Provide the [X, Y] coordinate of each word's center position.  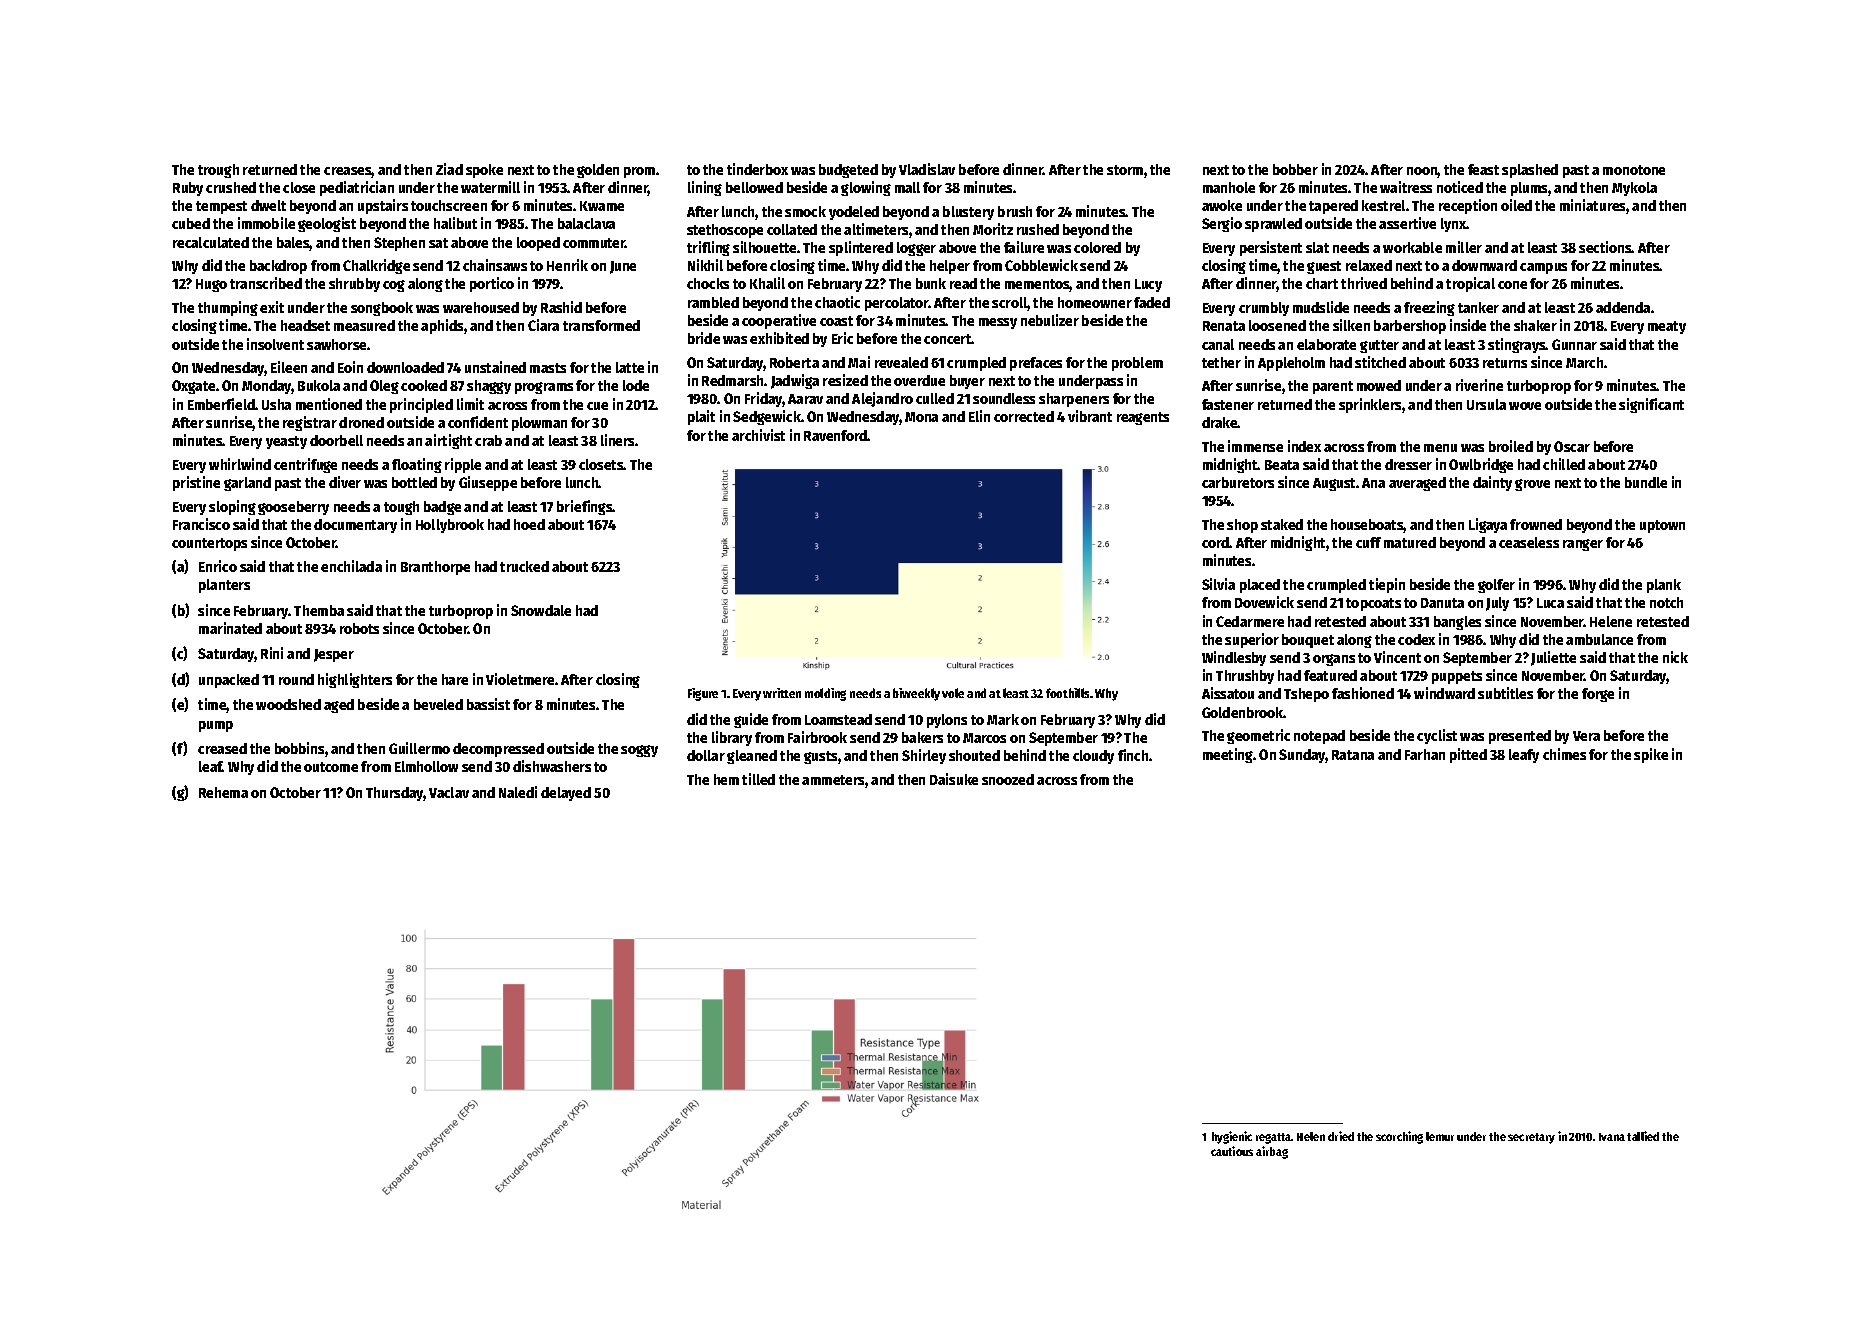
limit [470, 404]
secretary [1531, 1138]
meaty [1667, 327]
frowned [1536, 524]
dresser [1408, 464]
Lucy [1148, 285]
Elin [979, 416]
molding [825, 694]
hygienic [1232, 1137]
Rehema [223, 792]
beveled [438, 704]
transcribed [266, 283]
